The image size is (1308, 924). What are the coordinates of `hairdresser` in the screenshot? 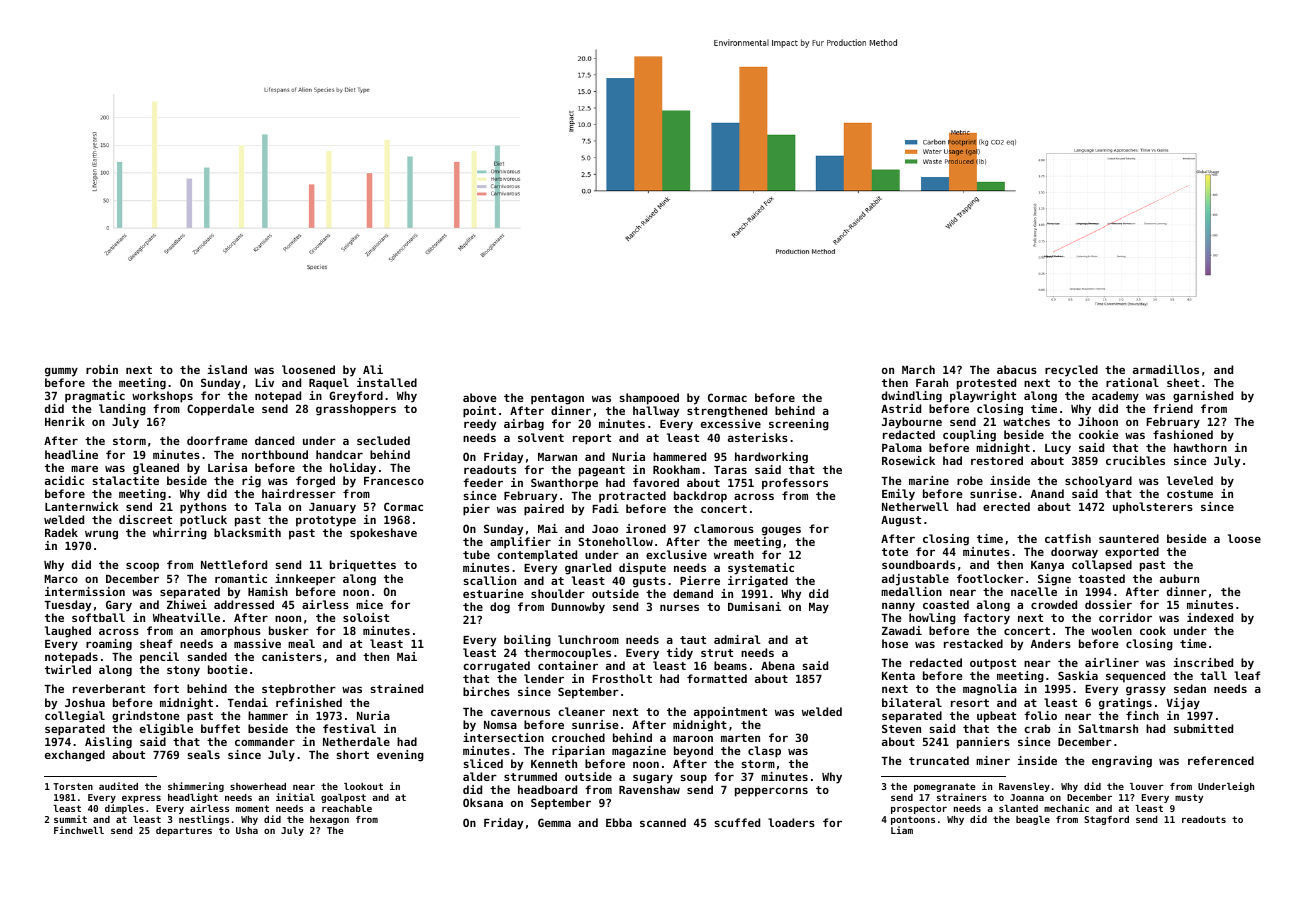 It's located at (299, 493).
